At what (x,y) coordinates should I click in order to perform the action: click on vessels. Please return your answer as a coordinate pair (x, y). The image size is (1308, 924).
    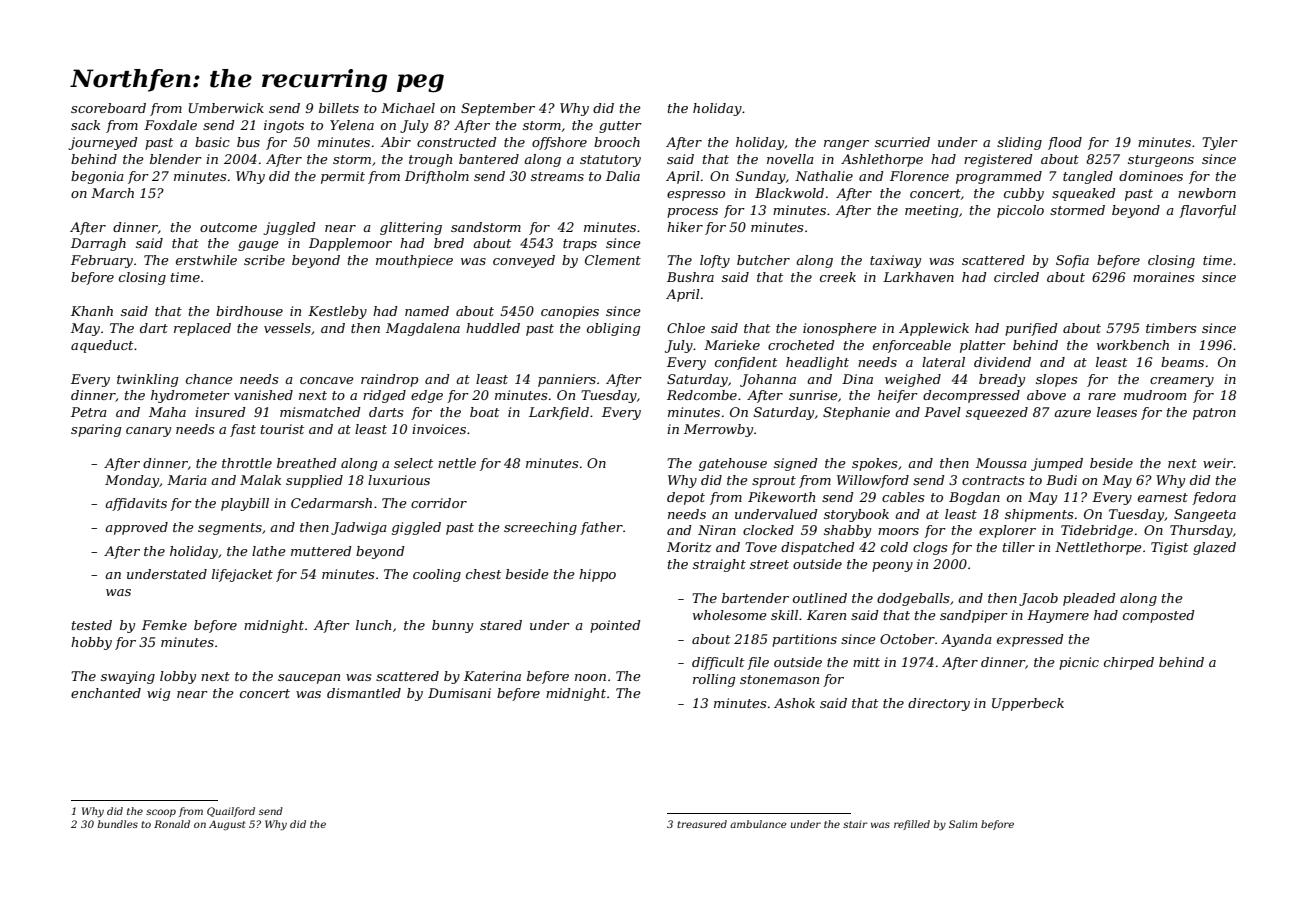
    Looking at the image, I should click on (287, 328).
